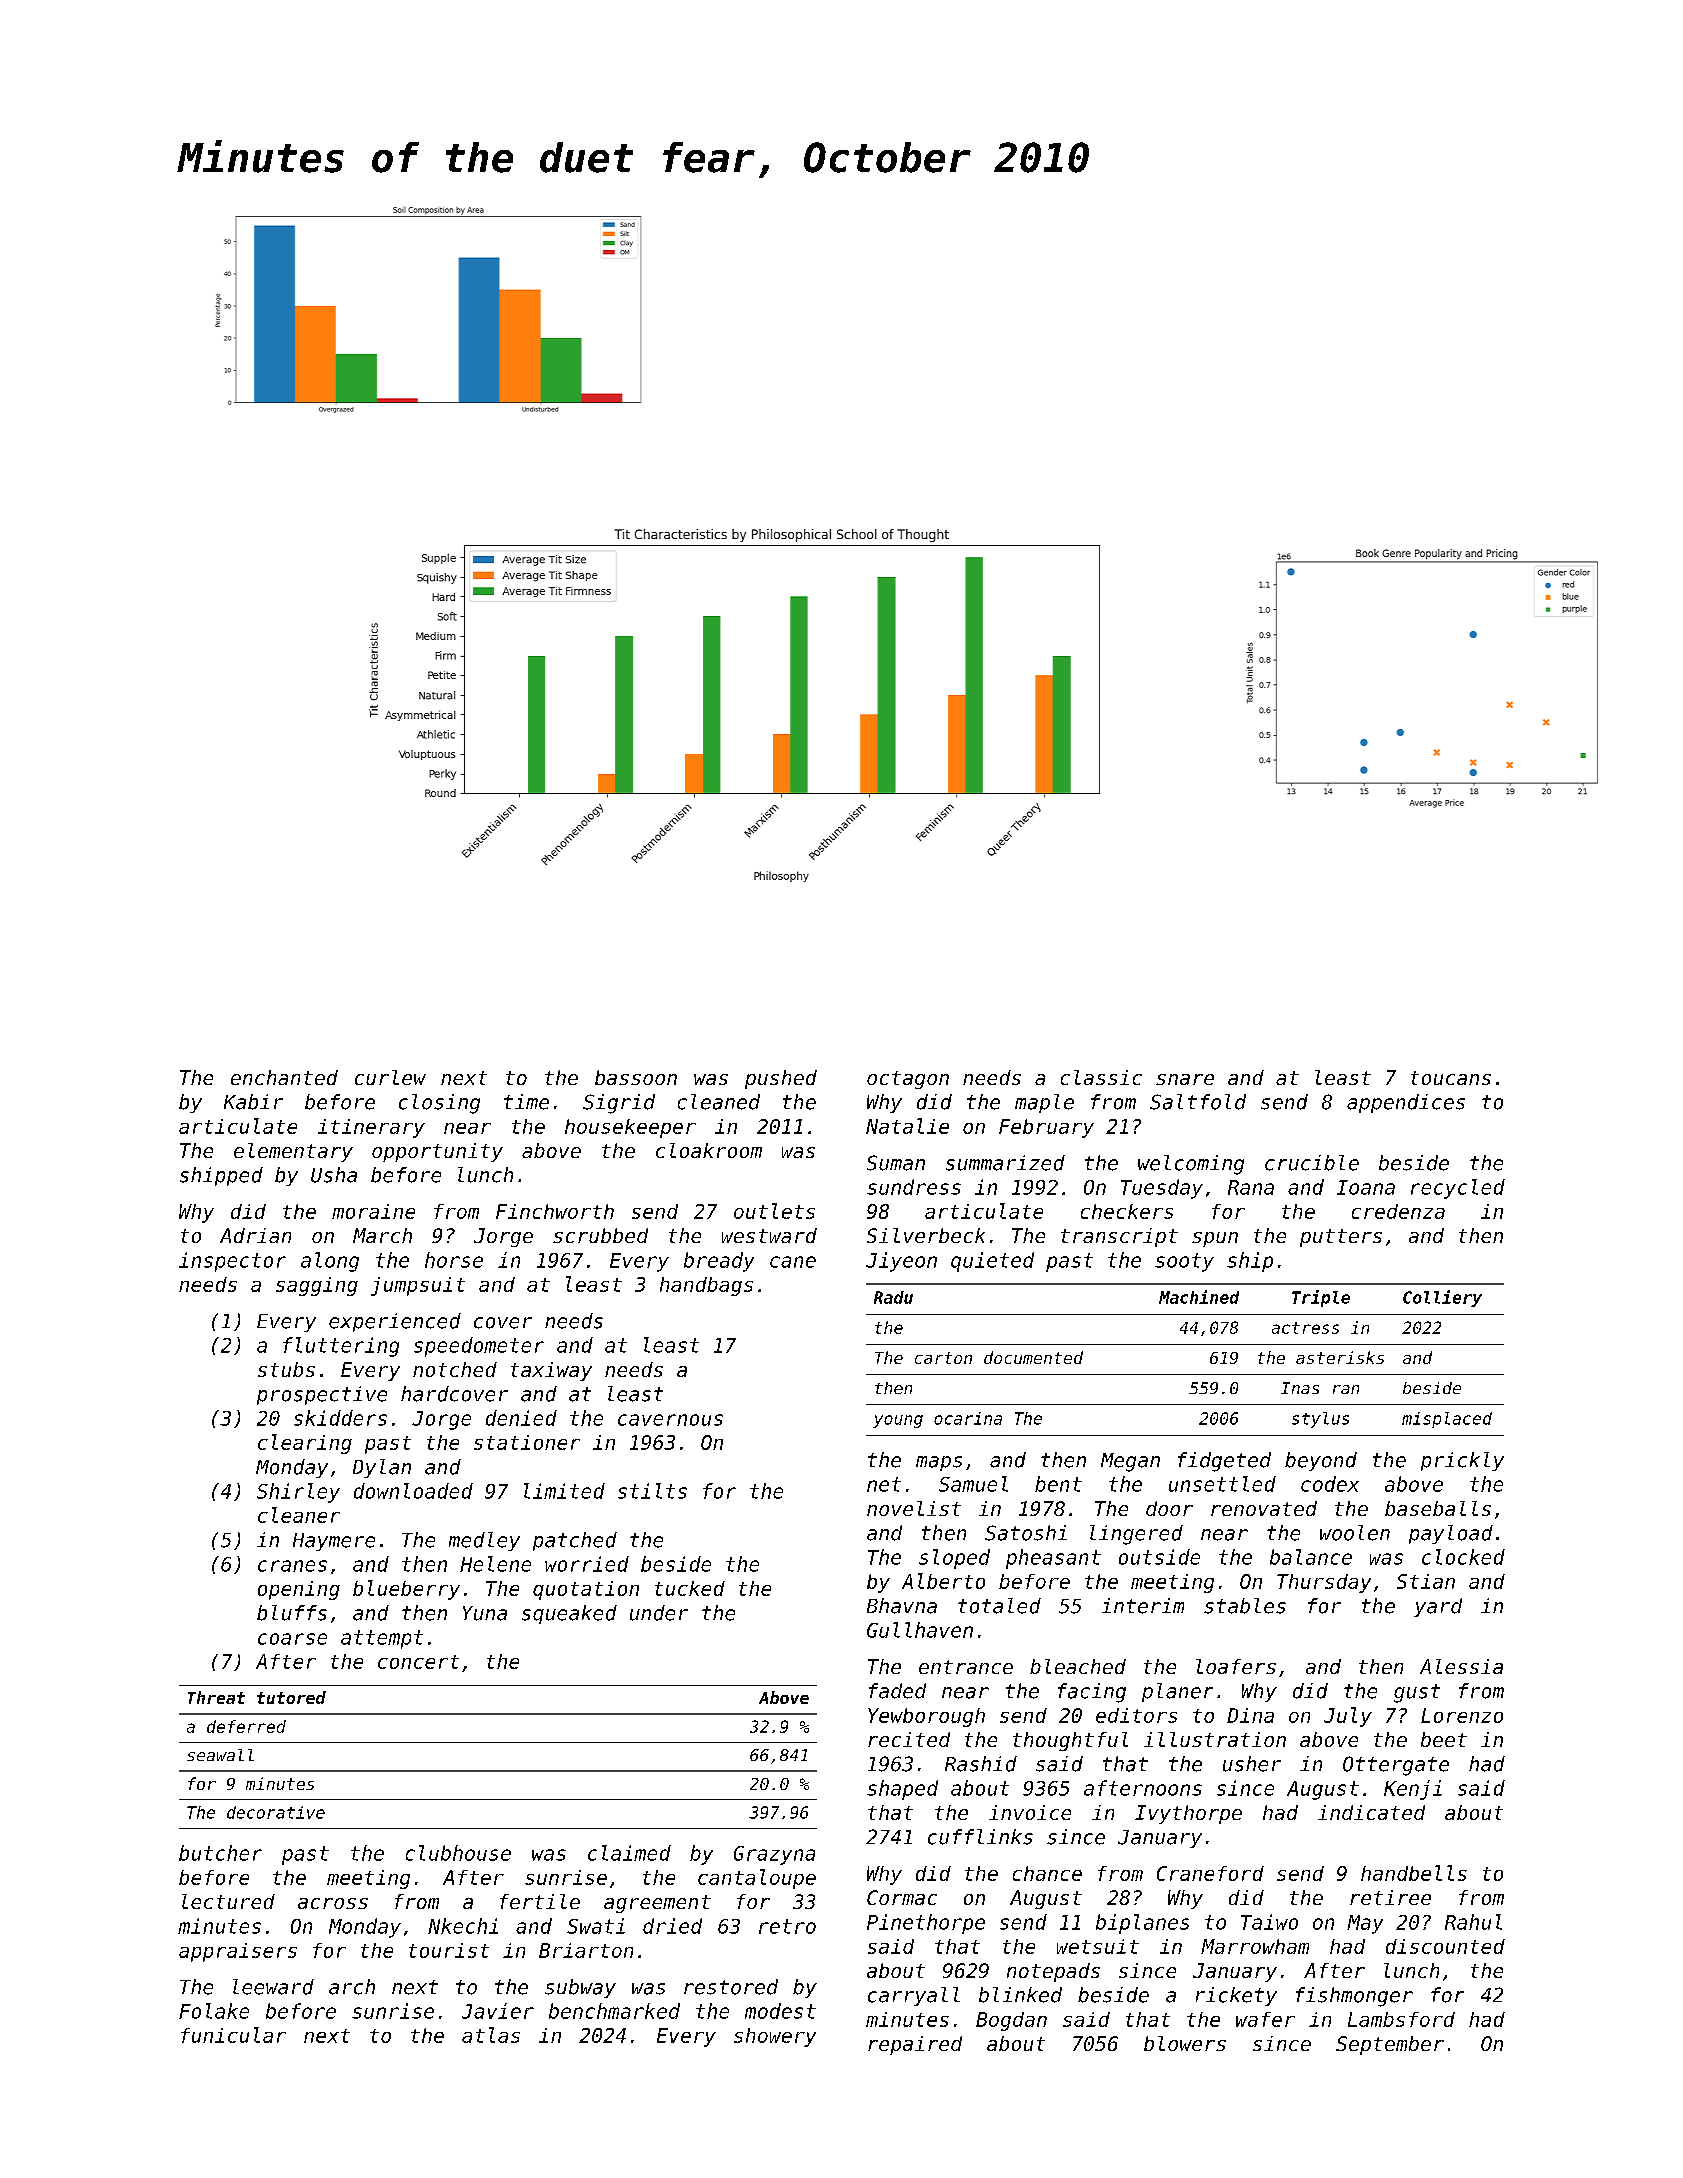  Describe the element at coordinates (1011, 2021) in the screenshot. I see `Bogdan` at that location.
